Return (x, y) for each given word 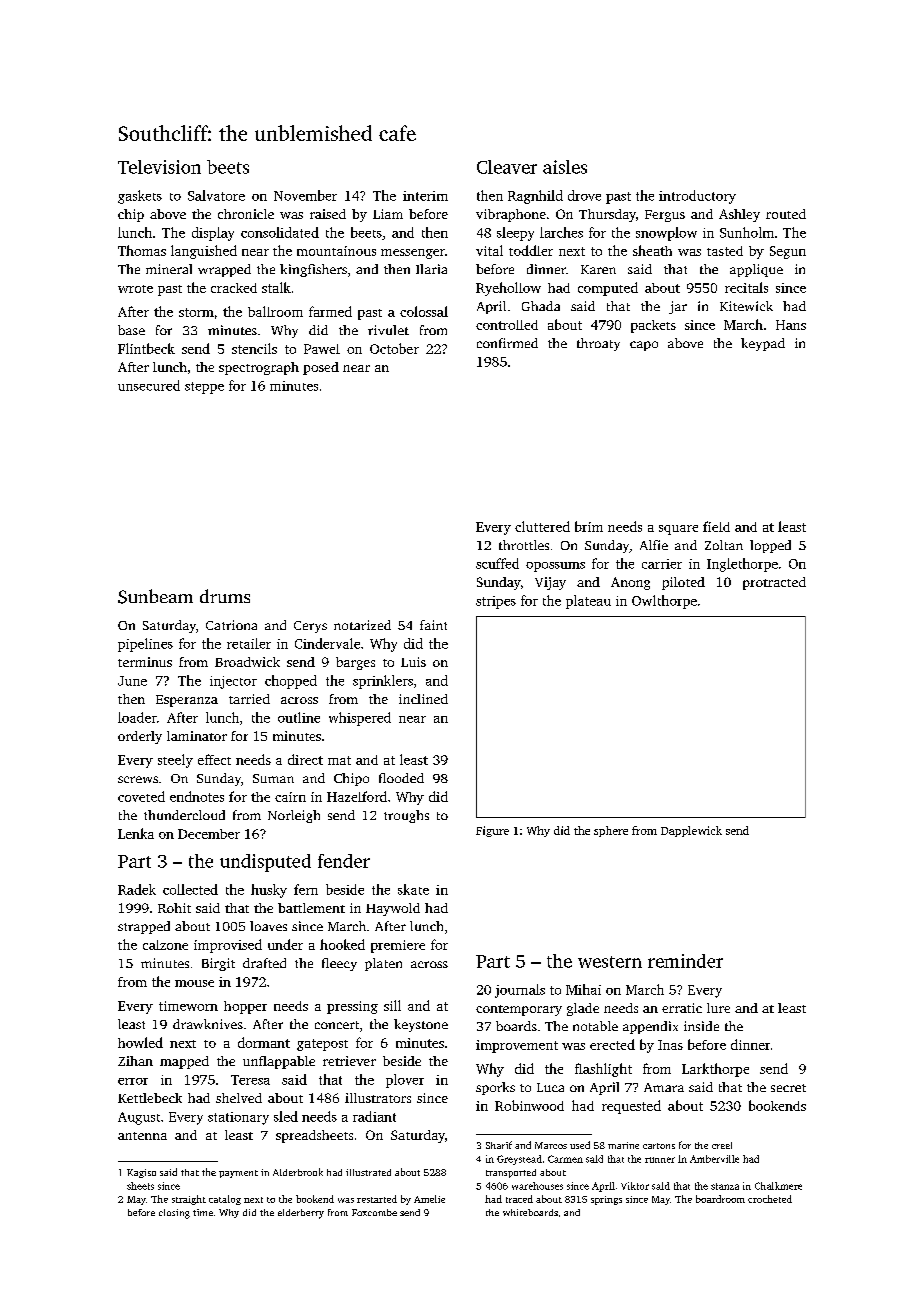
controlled (507, 325)
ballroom (275, 311)
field (716, 526)
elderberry (301, 1214)
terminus (145, 662)
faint (433, 625)
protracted (774, 583)
